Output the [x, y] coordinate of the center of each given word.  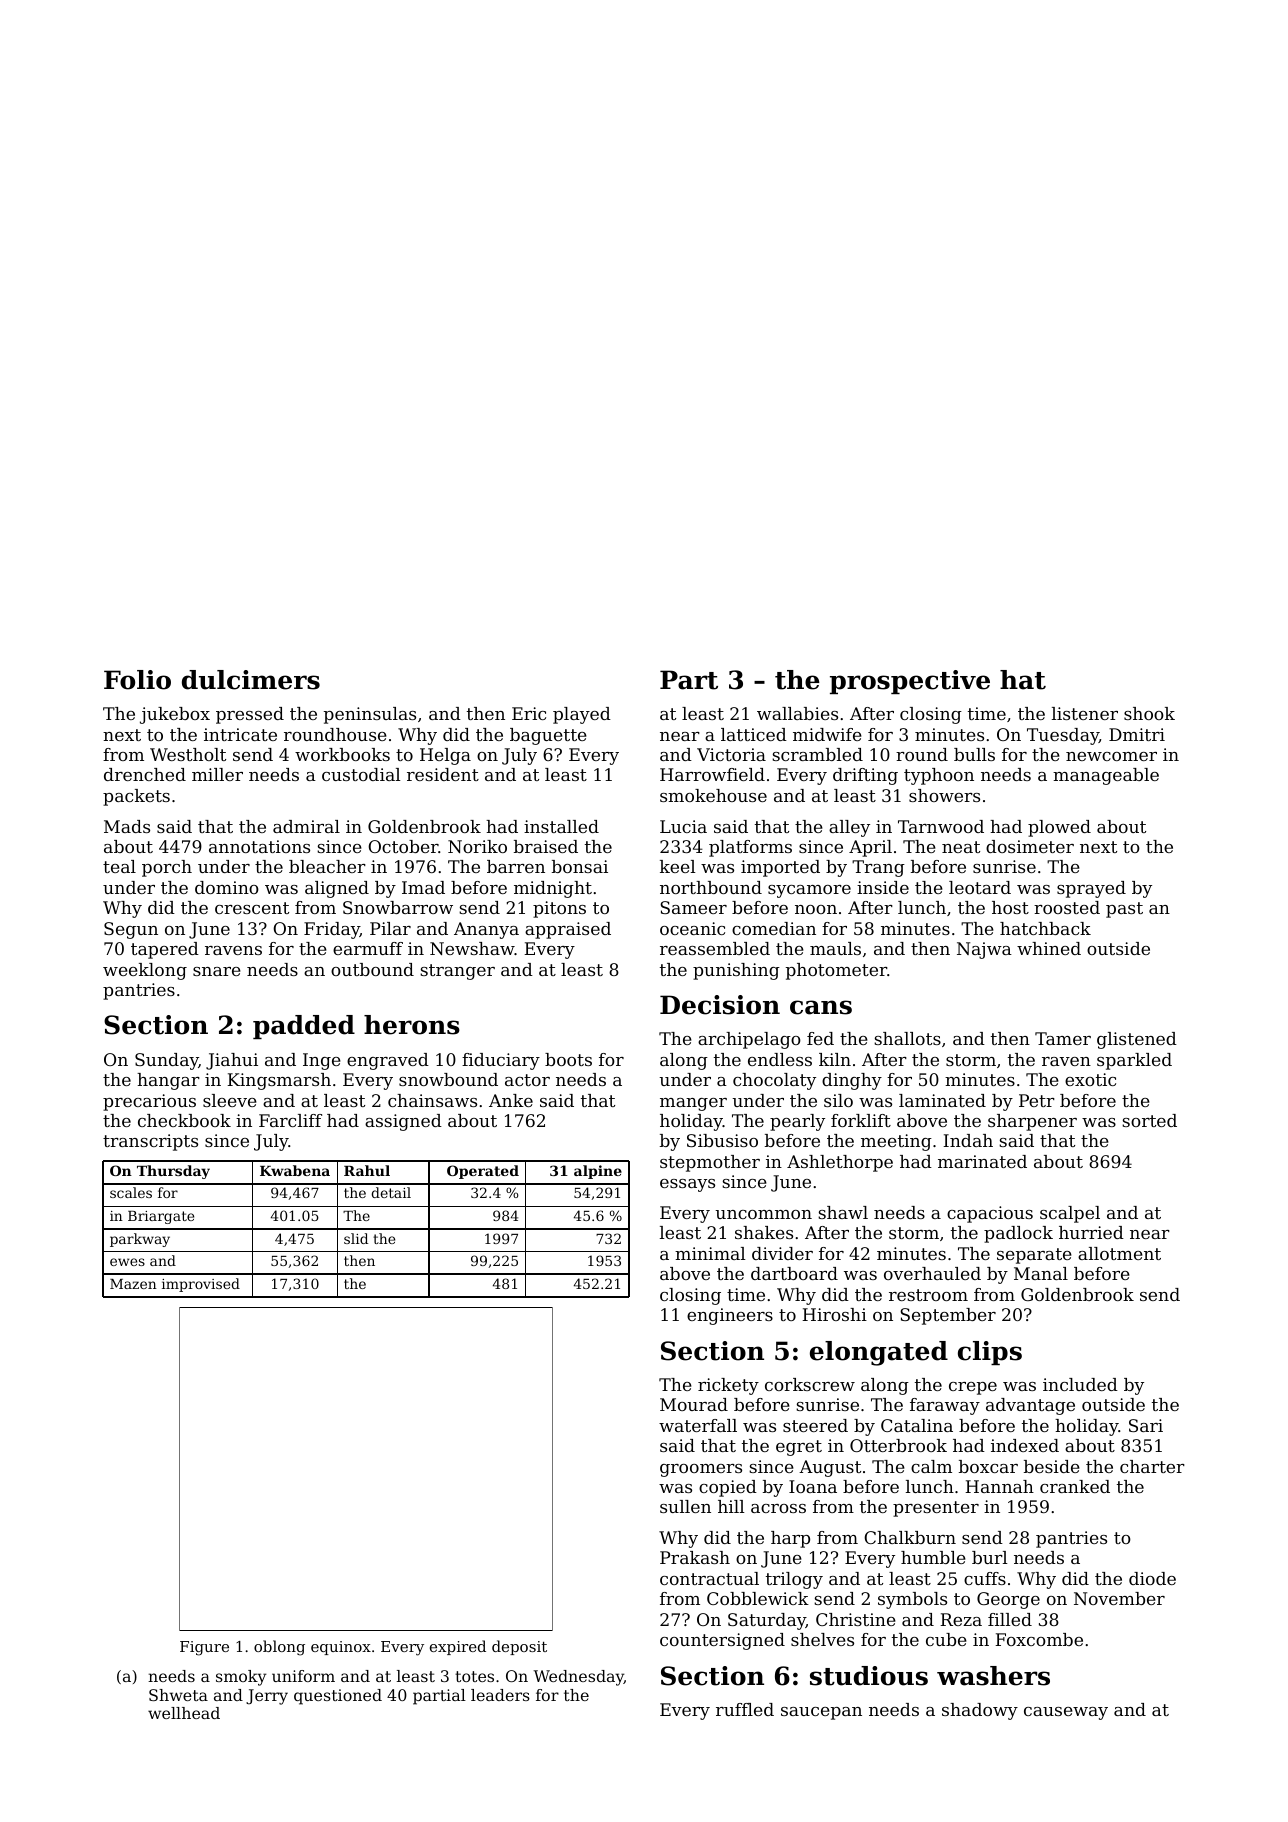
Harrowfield [712, 774]
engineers [730, 1316]
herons [412, 1025]
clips [990, 1353]
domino [227, 887]
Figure [204, 1648]
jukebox [175, 715]
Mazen [133, 1284]
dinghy [852, 1081]
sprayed [1091, 889]
